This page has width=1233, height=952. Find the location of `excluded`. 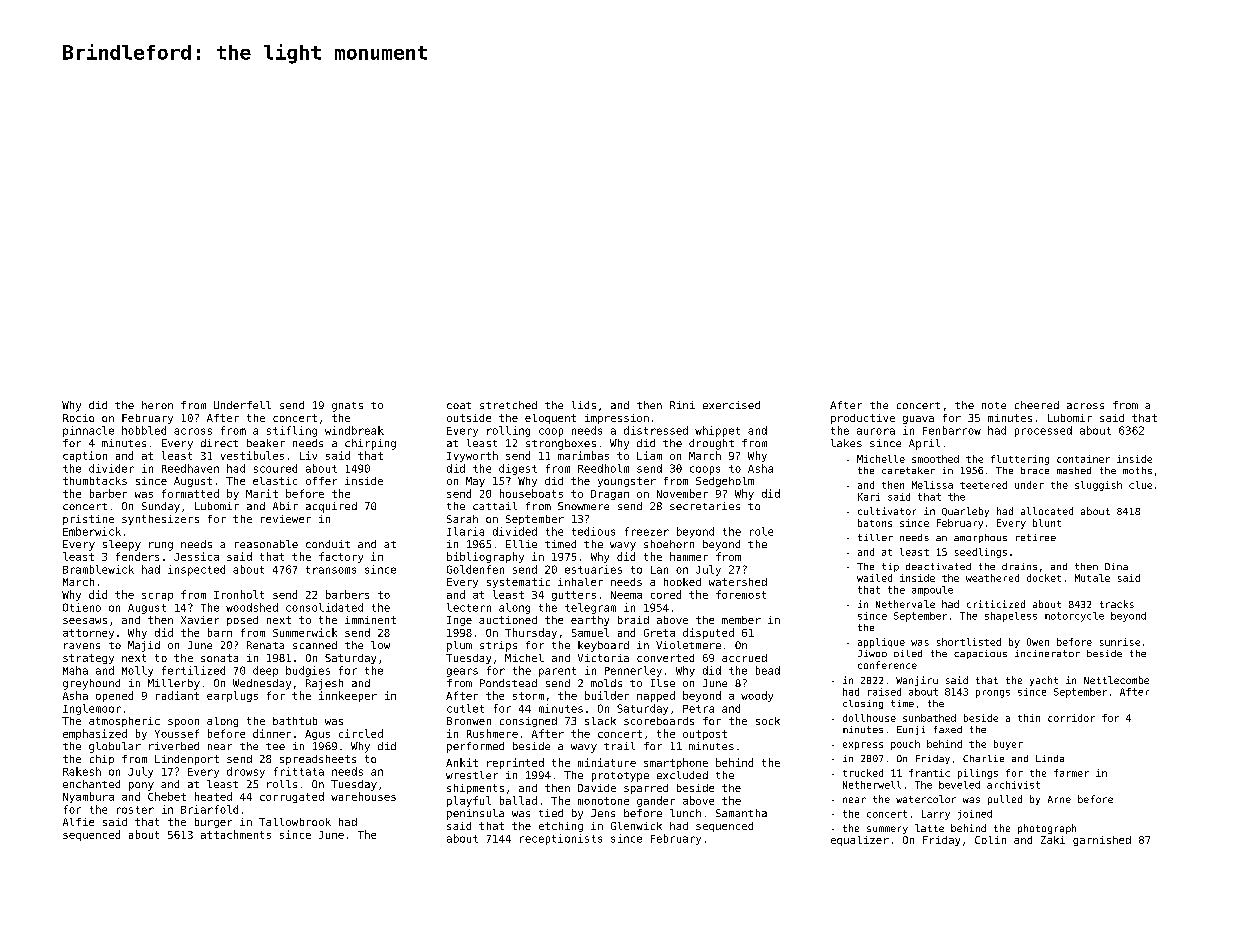

excluded is located at coordinates (682, 775).
